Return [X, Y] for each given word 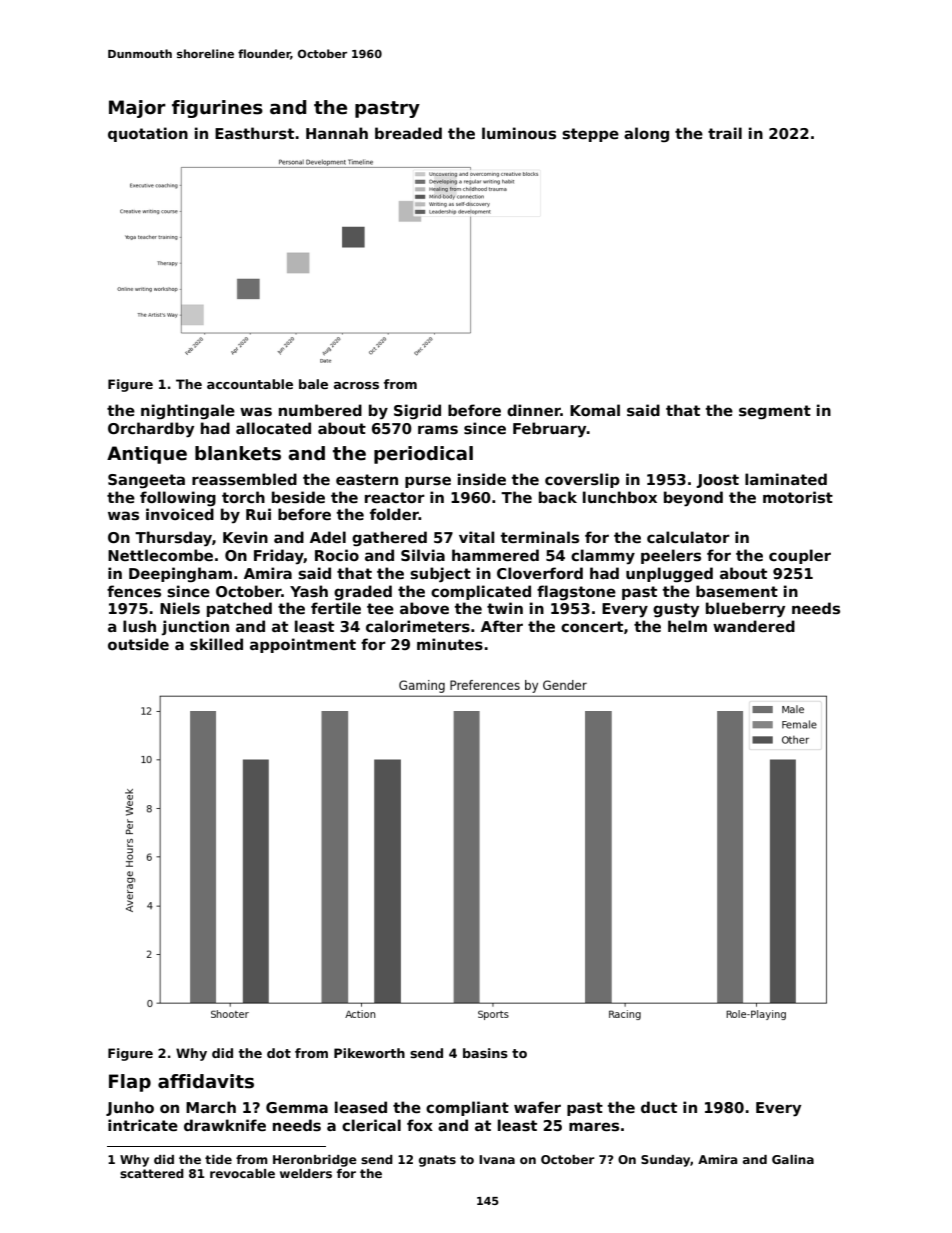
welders [306, 1173]
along [646, 134]
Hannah [337, 133]
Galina [793, 1159]
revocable [242, 1173]
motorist [798, 497]
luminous [519, 133]
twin [505, 608]
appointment [303, 645]
